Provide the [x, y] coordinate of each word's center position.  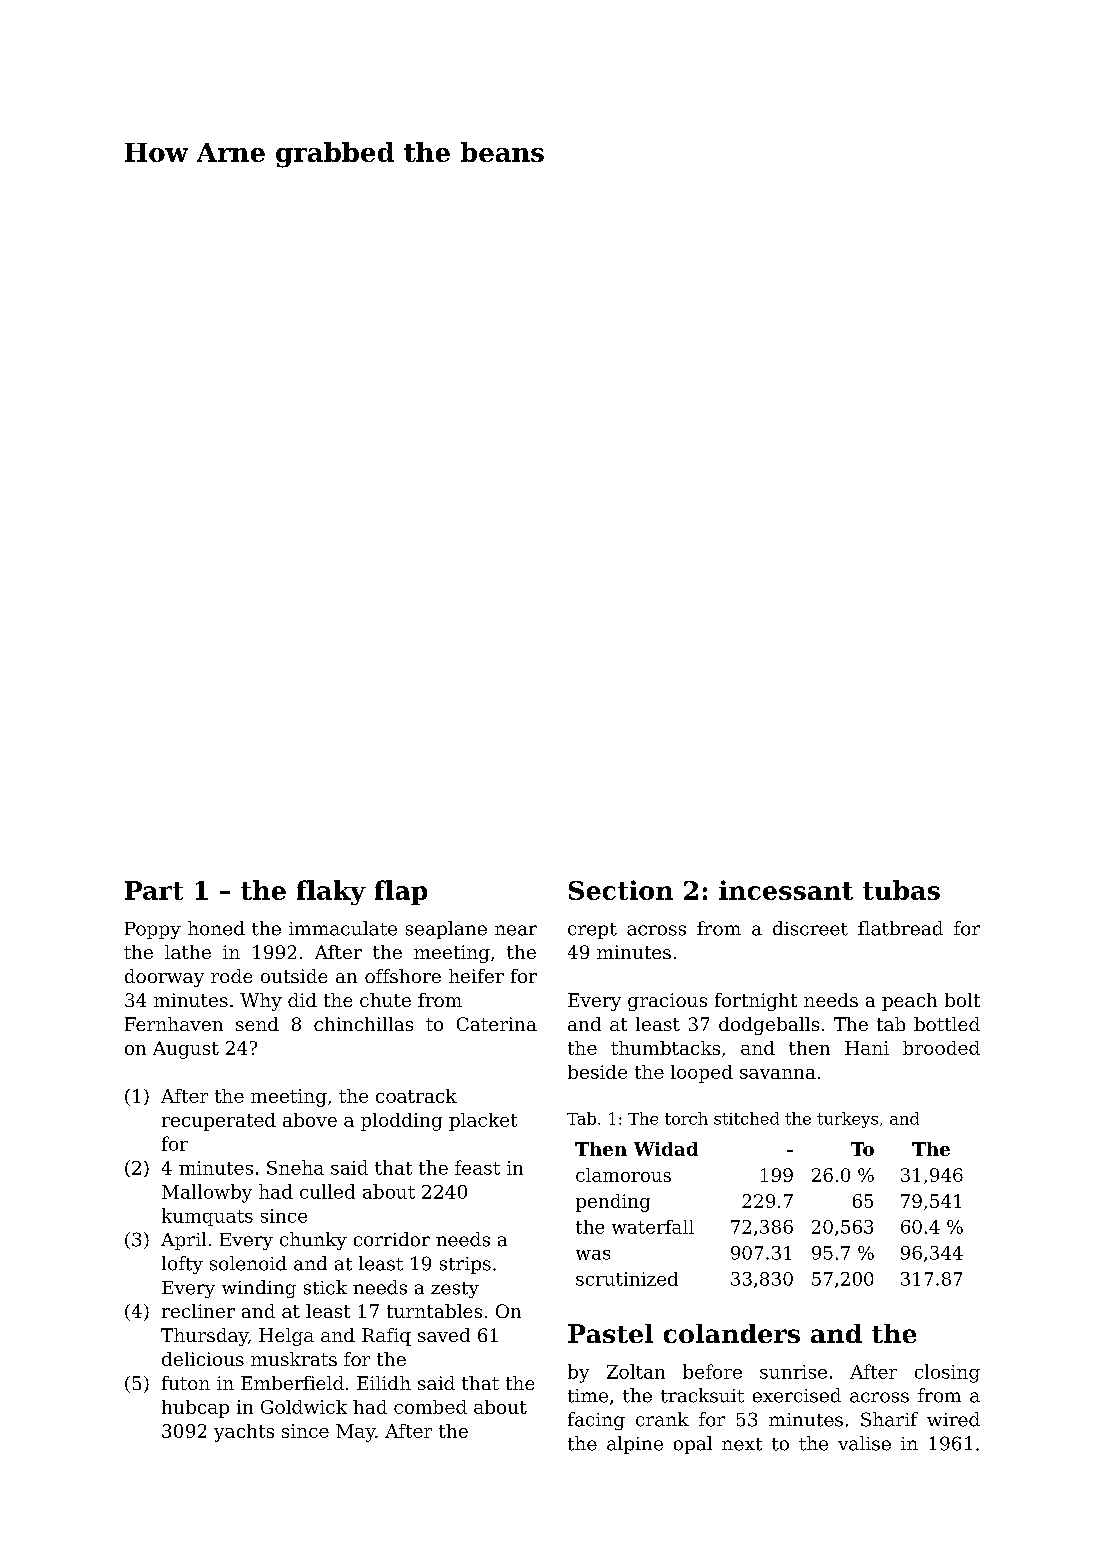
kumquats [207, 1217]
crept [592, 931]
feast [477, 1167]
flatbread [900, 928]
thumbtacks [665, 1048]
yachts [244, 1433]
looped [702, 1074]
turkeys [847, 1120]
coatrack [416, 1096]
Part [154, 890]
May [356, 1433]
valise [864, 1443]
